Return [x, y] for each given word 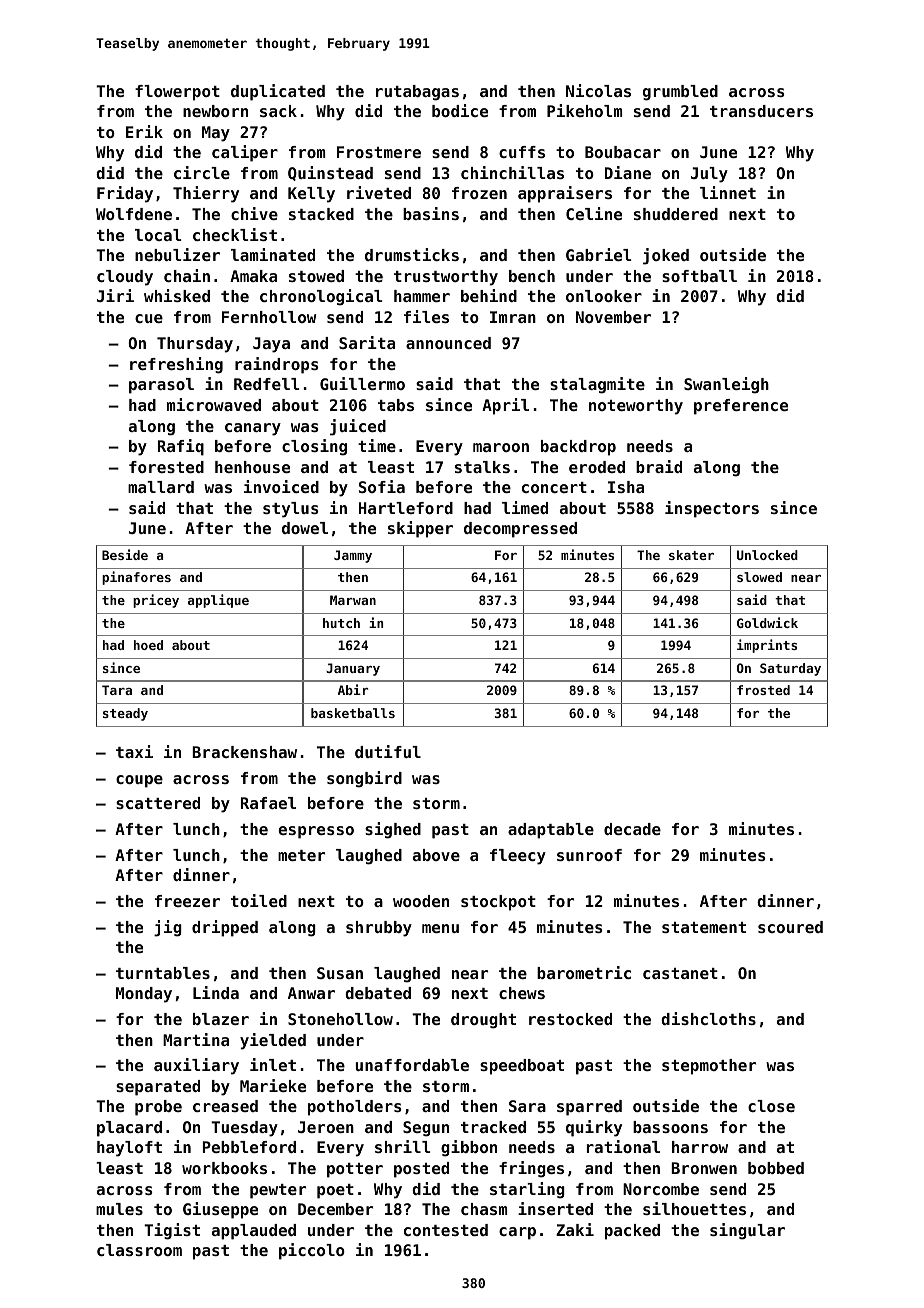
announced [448, 343]
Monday [144, 995]
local [158, 235]
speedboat [522, 1067]
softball [699, 276]
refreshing [176, 365]
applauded [254, 1232]
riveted [379, 192]
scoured [790, 927]
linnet [728, 192]
